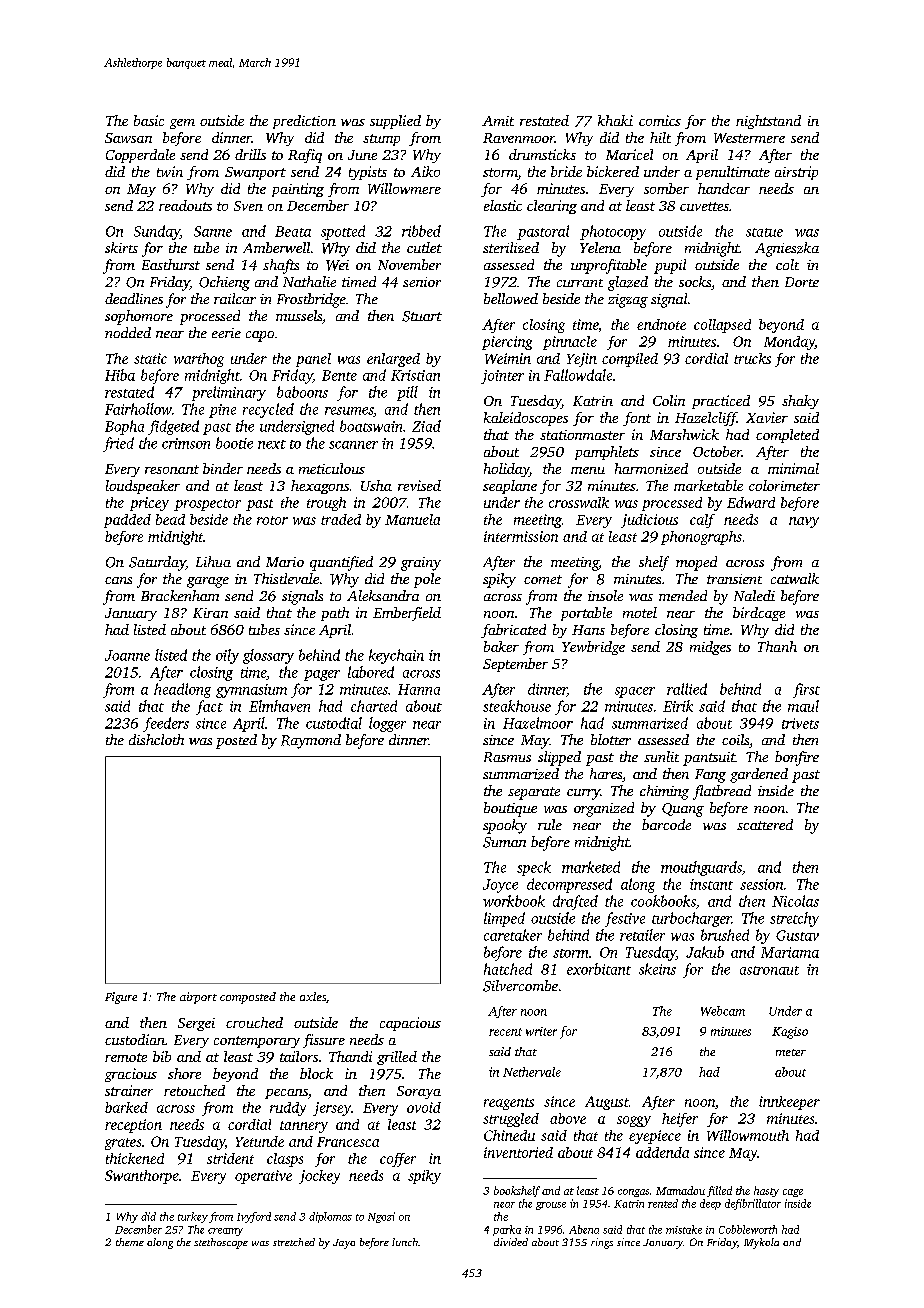  Describe the element at coordinates (130, 1242) in the screenshot. I see `theme` at that location.
